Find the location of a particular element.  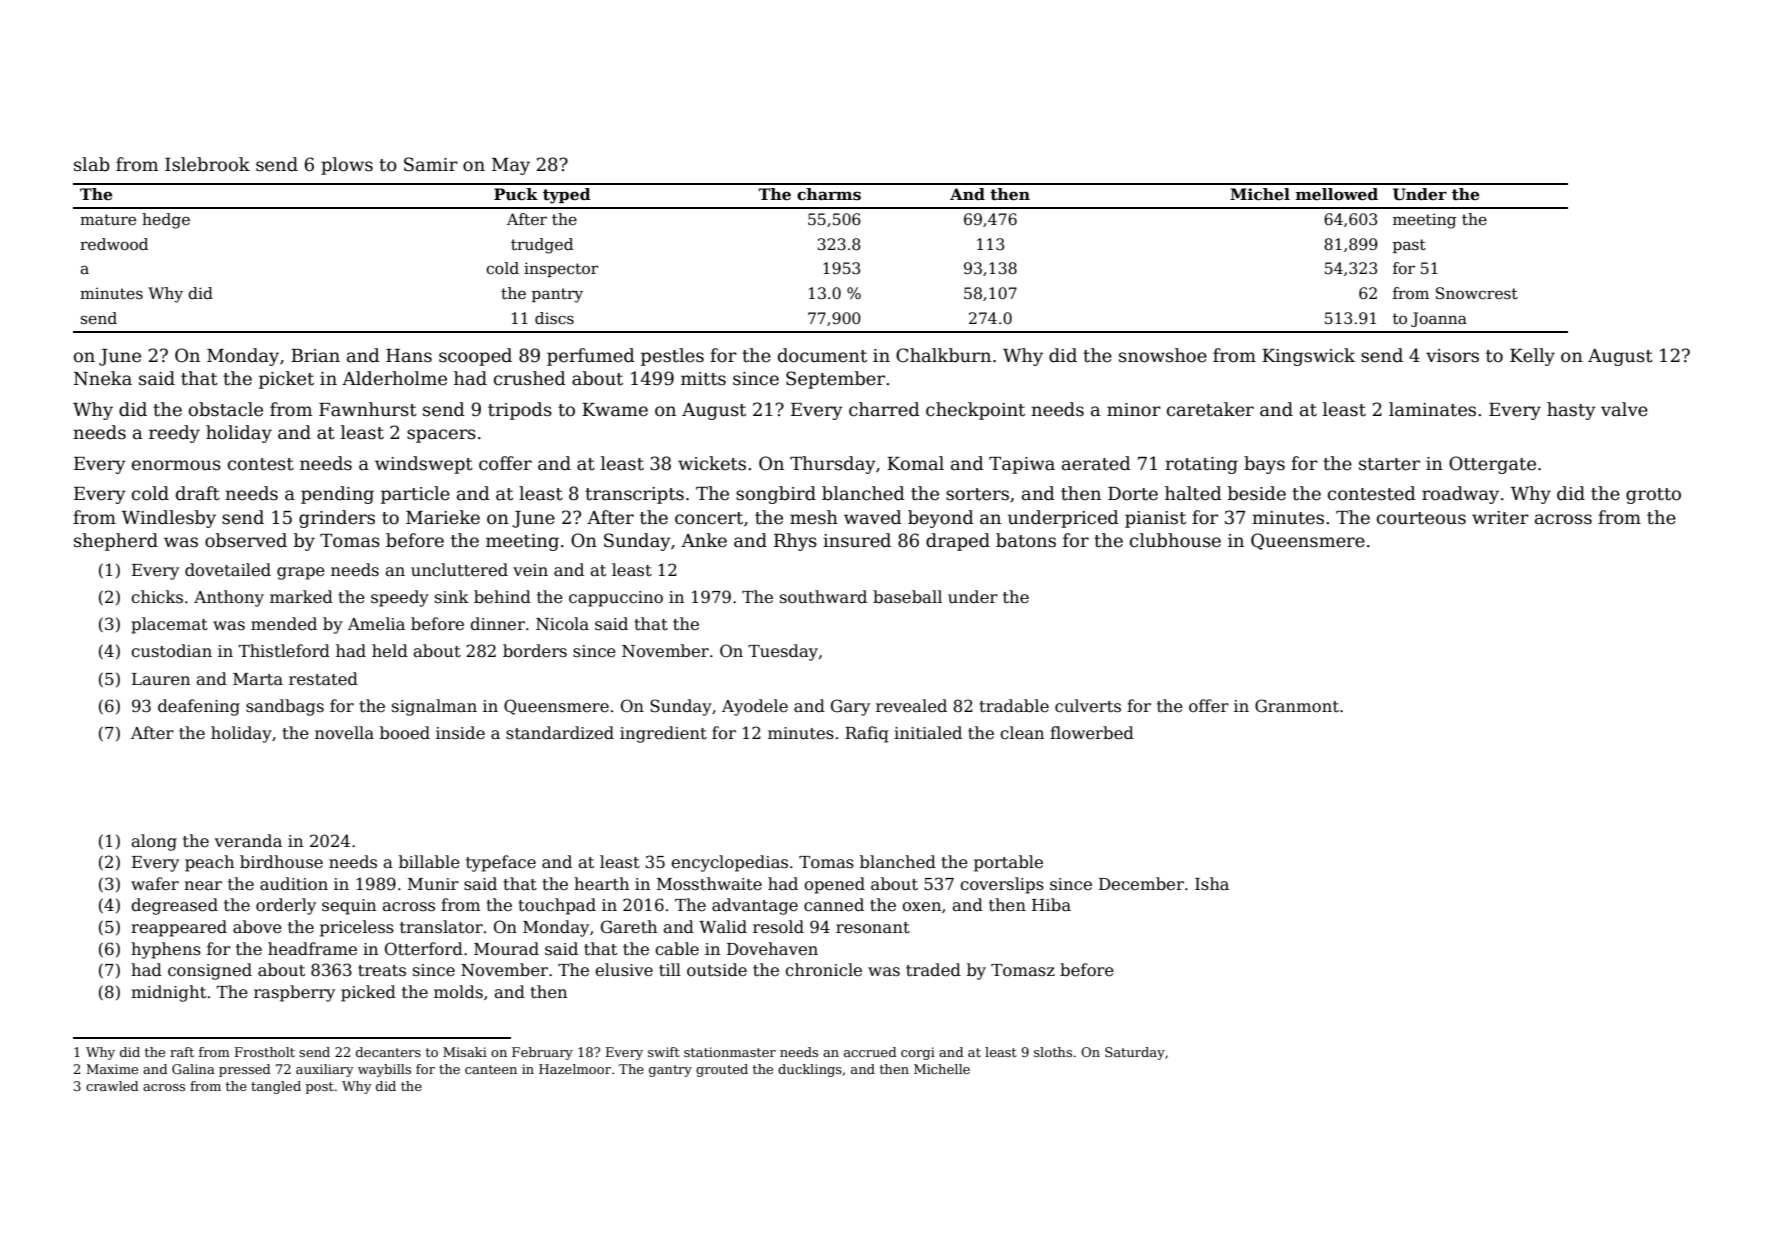

canteen is located at coordinates (491, 1069).
